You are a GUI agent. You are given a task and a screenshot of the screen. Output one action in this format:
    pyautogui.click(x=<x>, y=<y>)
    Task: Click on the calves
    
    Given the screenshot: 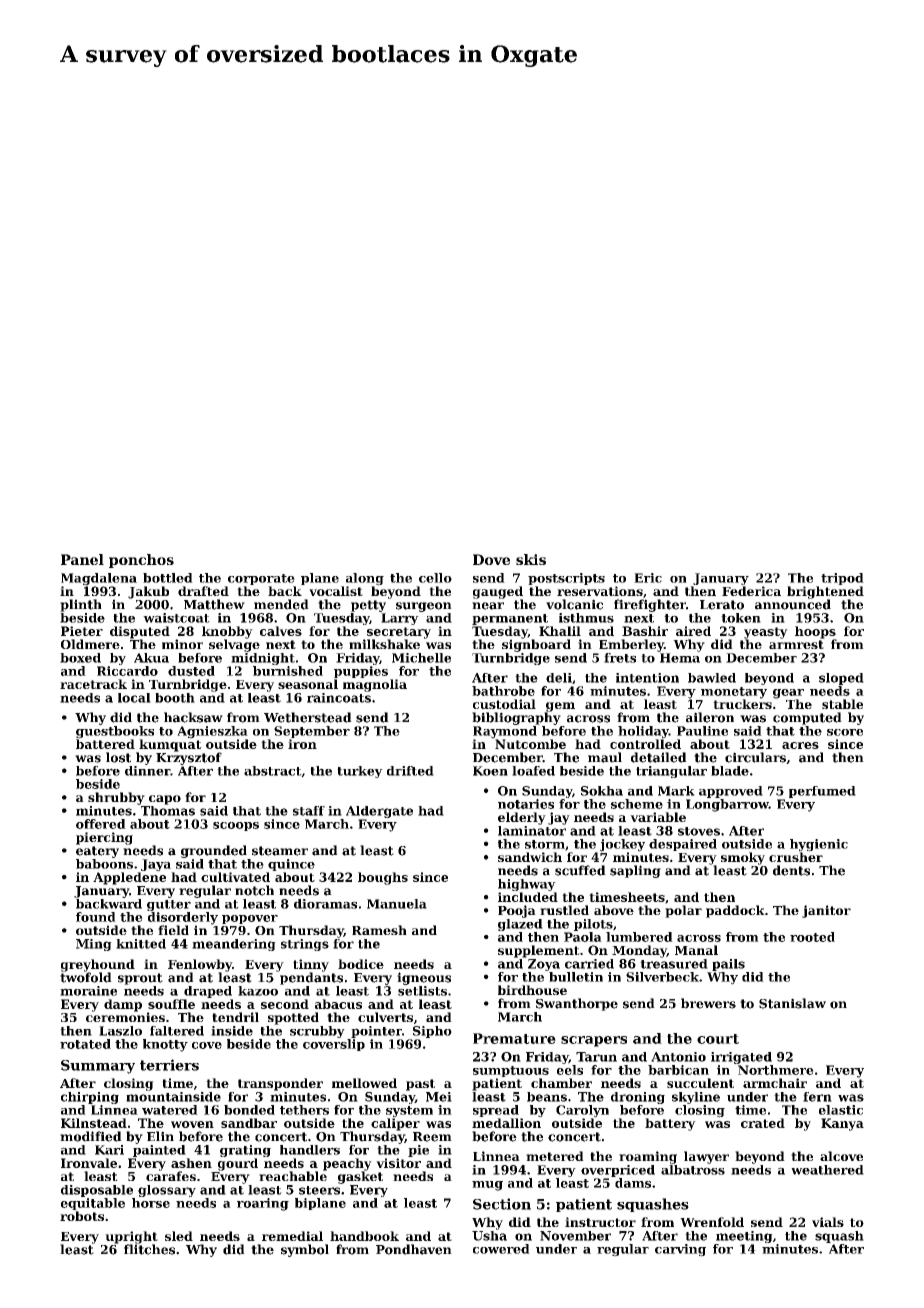 What is the action you would take?
    pyautogui.click(x=281, y=631)
